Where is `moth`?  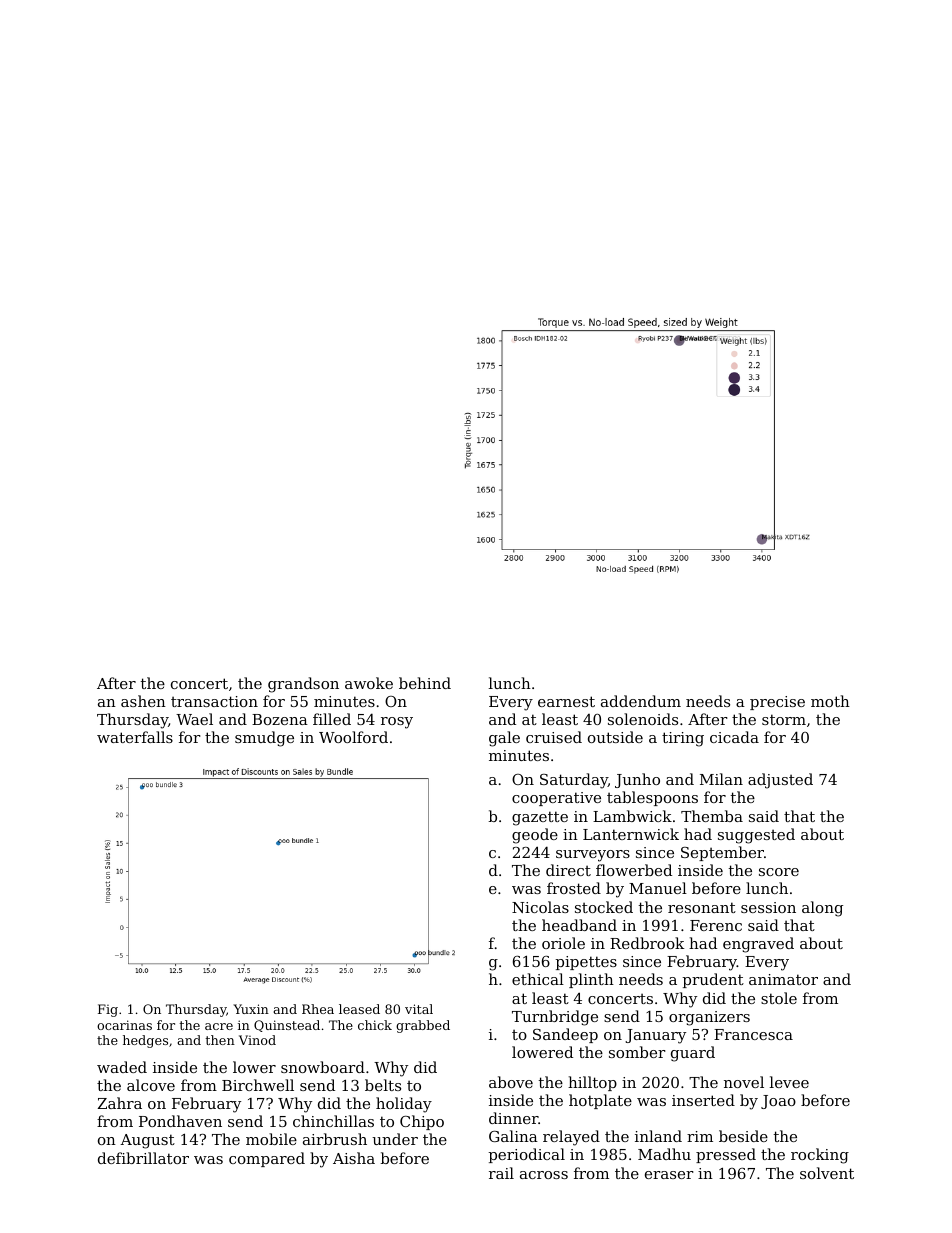
moth is located at coordinates (830, 701).
